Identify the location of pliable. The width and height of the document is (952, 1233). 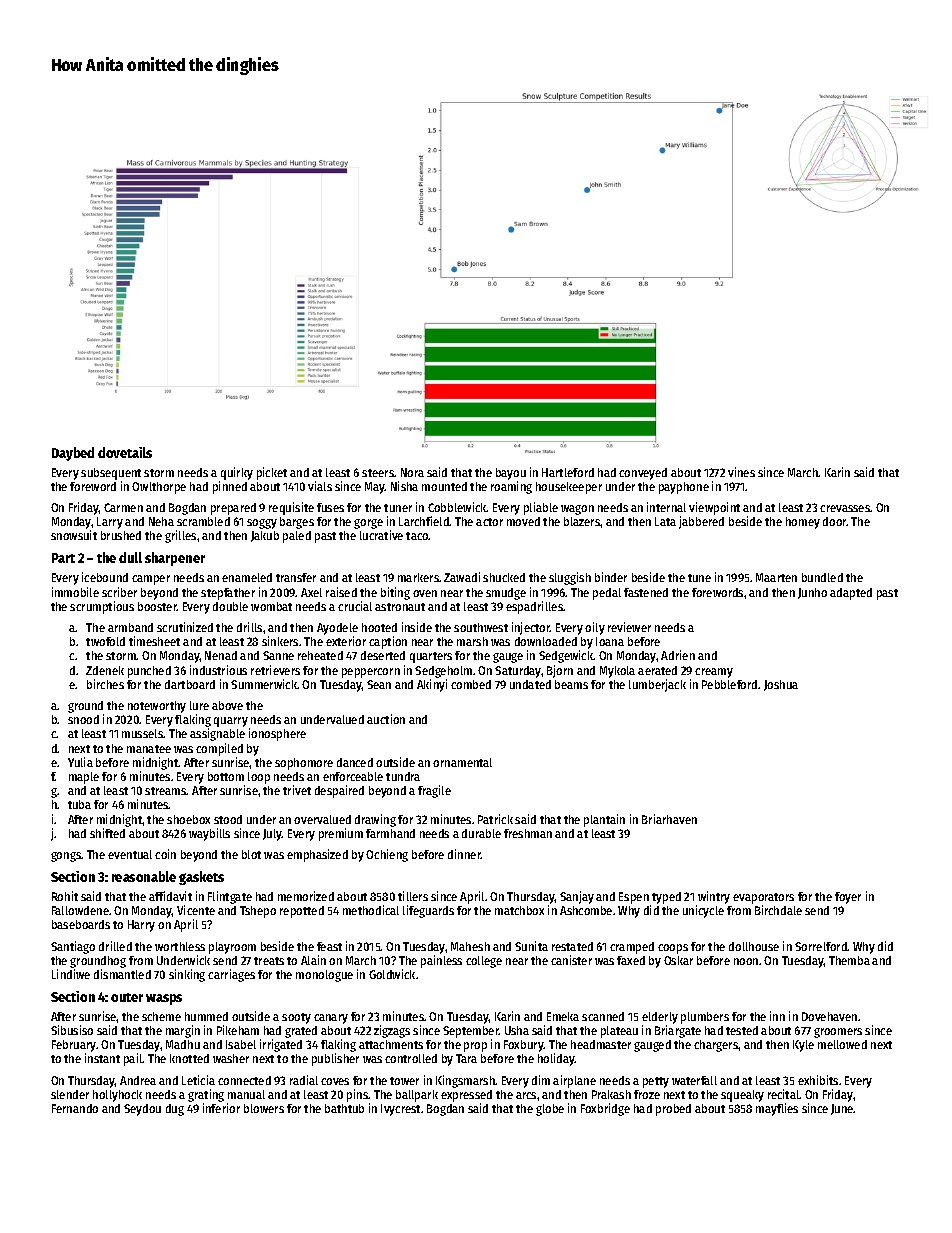
(541, 508).
